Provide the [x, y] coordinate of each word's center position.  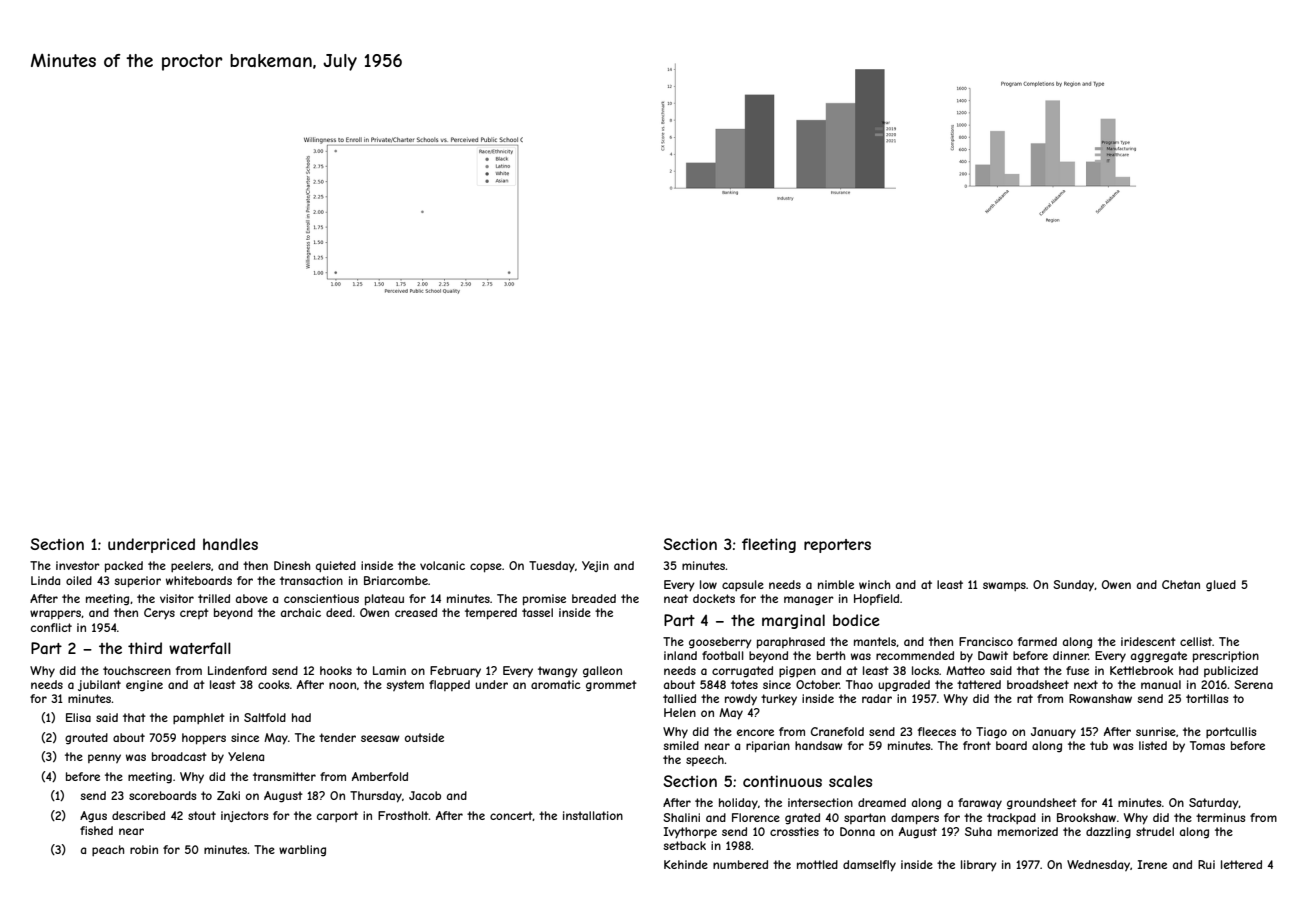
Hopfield [876, 599]
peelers [191, 566]
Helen [680, 712]
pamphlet [199, 718]
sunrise [1156, 731]
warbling [302, 851]
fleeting [769, 545]
